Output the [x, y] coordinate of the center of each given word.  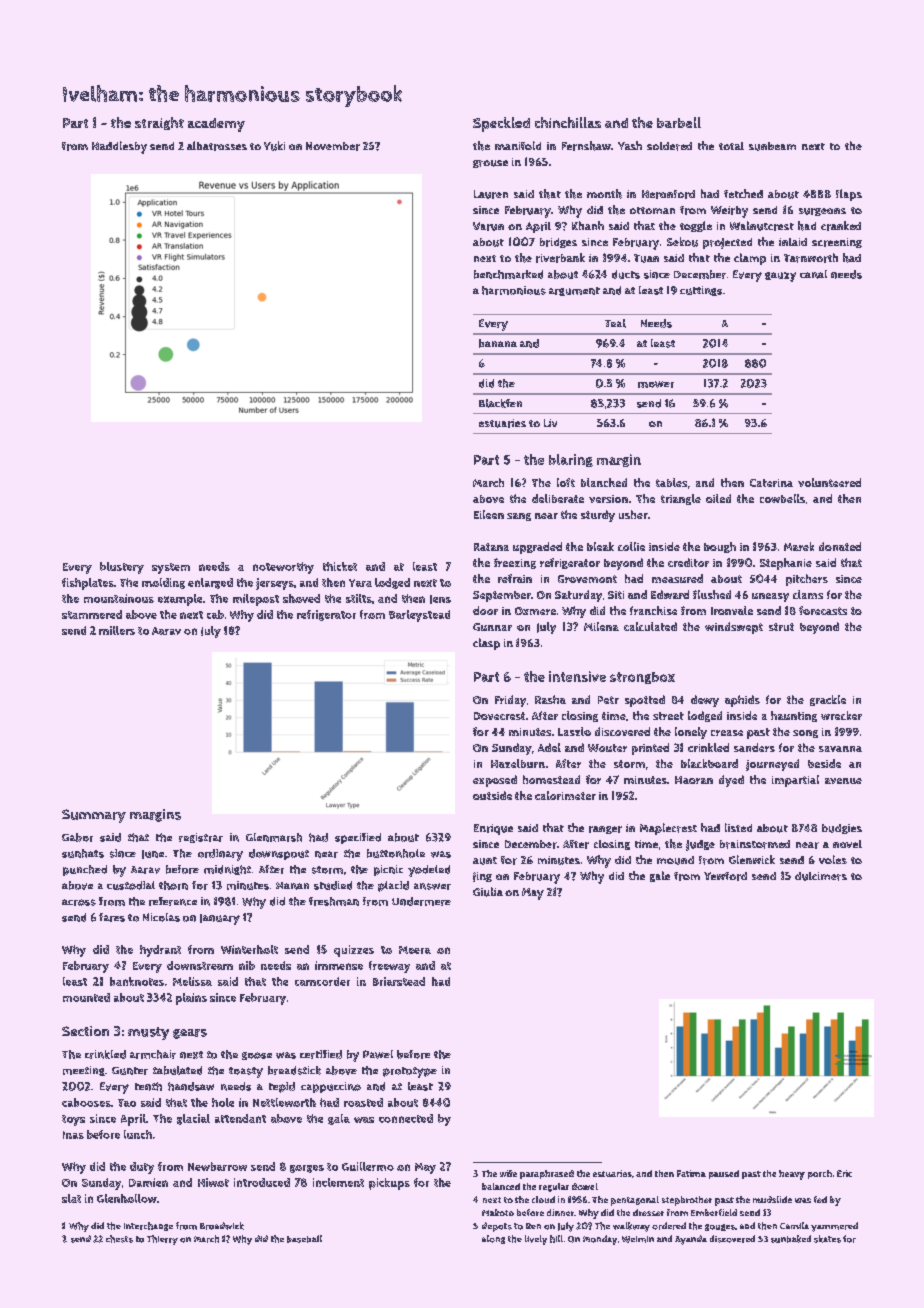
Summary [94, 816]
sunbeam [772, 146]
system [171, 568]
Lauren [491, 194]
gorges [307, 1169]
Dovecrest [499, 716]
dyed [731, 781]
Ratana [491, 547]
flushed [712, 594]
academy [216, 125]
